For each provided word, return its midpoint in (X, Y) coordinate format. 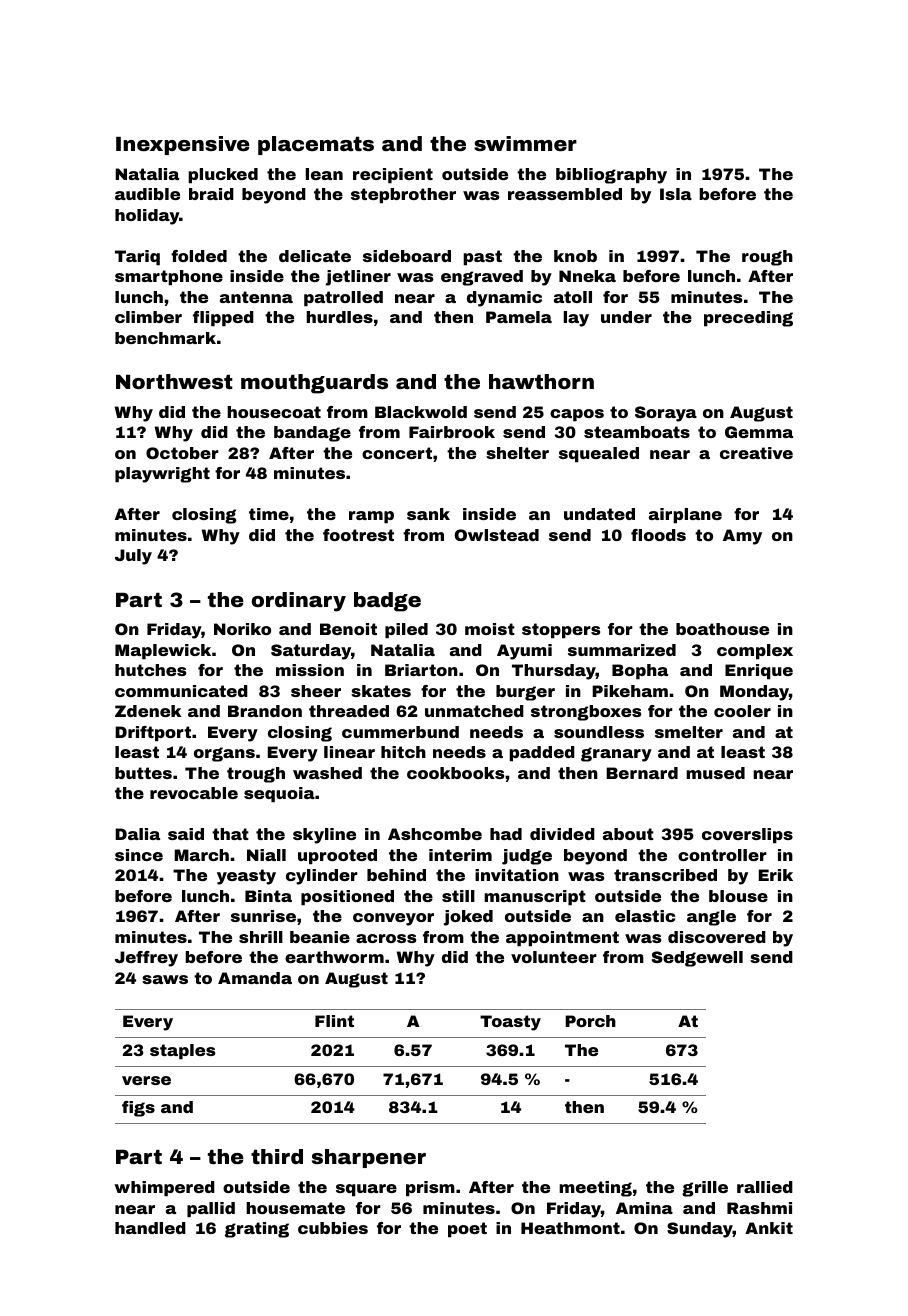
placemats (316, 145)
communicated (181, 691)
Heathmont (570, 1228)
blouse (738, 896)
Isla (676, 194)
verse (146, 1080)
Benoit (348, 629)
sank (428, 514)
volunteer (554, 957)
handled (150, 1228)
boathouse (722, 629)
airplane (685, 516)
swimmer (525, 143)
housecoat (274, 412)
